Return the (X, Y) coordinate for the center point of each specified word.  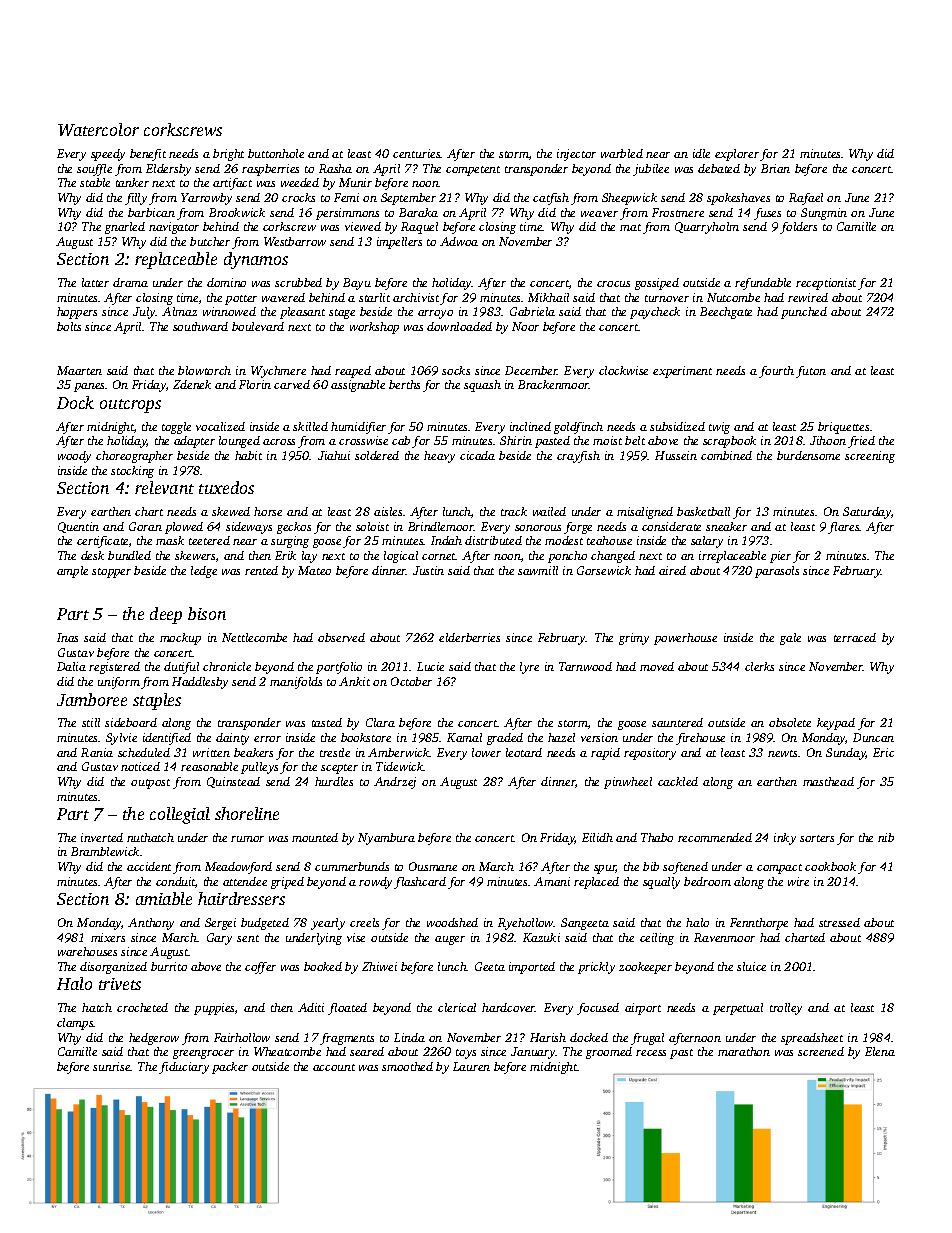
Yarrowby (206, 199)
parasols (777, 572)
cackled (678, 781)
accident (149, 866)
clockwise (623, 370)
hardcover (509, 1007)
